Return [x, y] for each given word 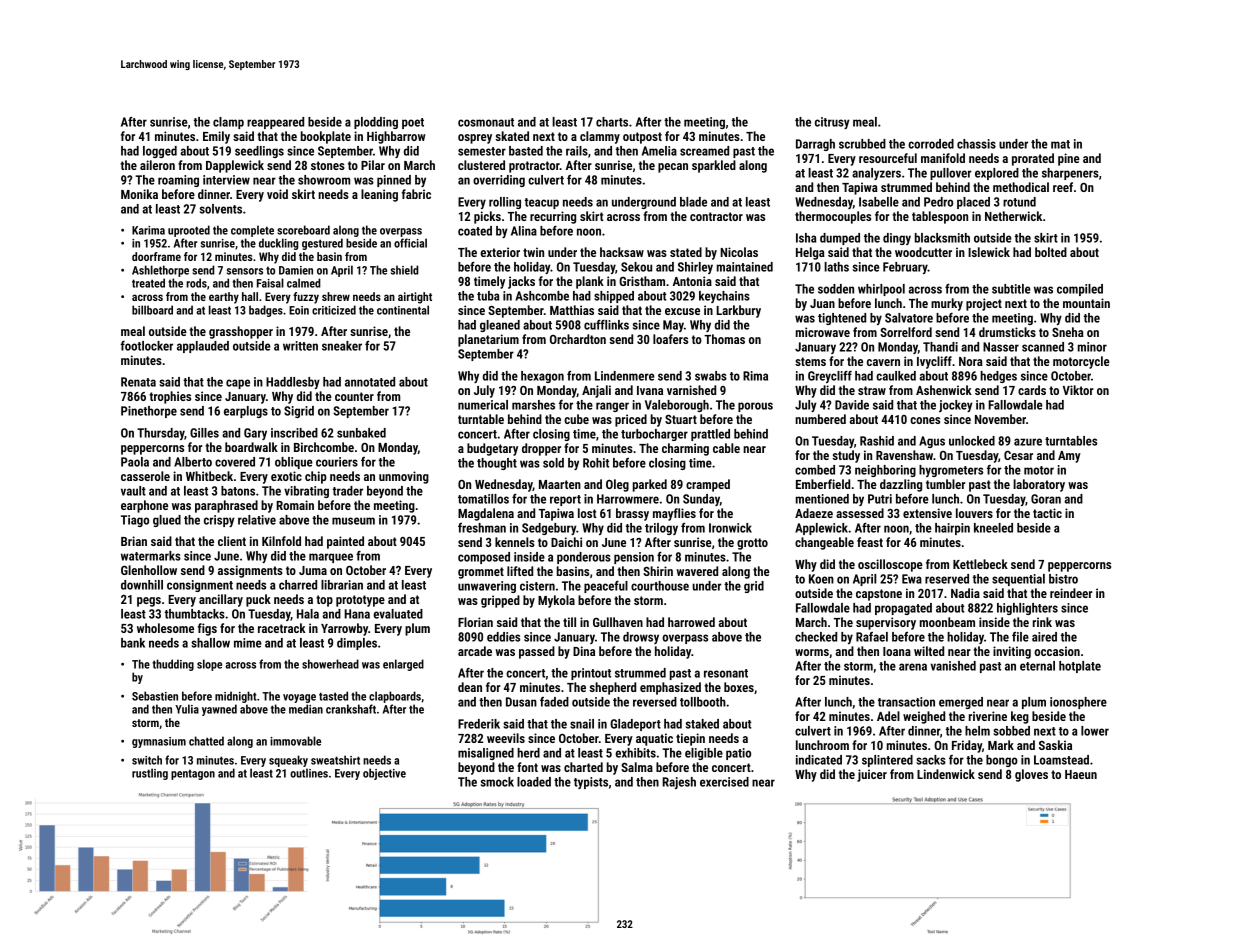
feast [870, 542]
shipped [614, 297]
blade [693, 202]
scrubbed [862, 144]
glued [167, 521]
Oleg [617, 485]
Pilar [373, 165]
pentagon [193, 775]
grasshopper [241, 332]
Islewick [989, 252]
